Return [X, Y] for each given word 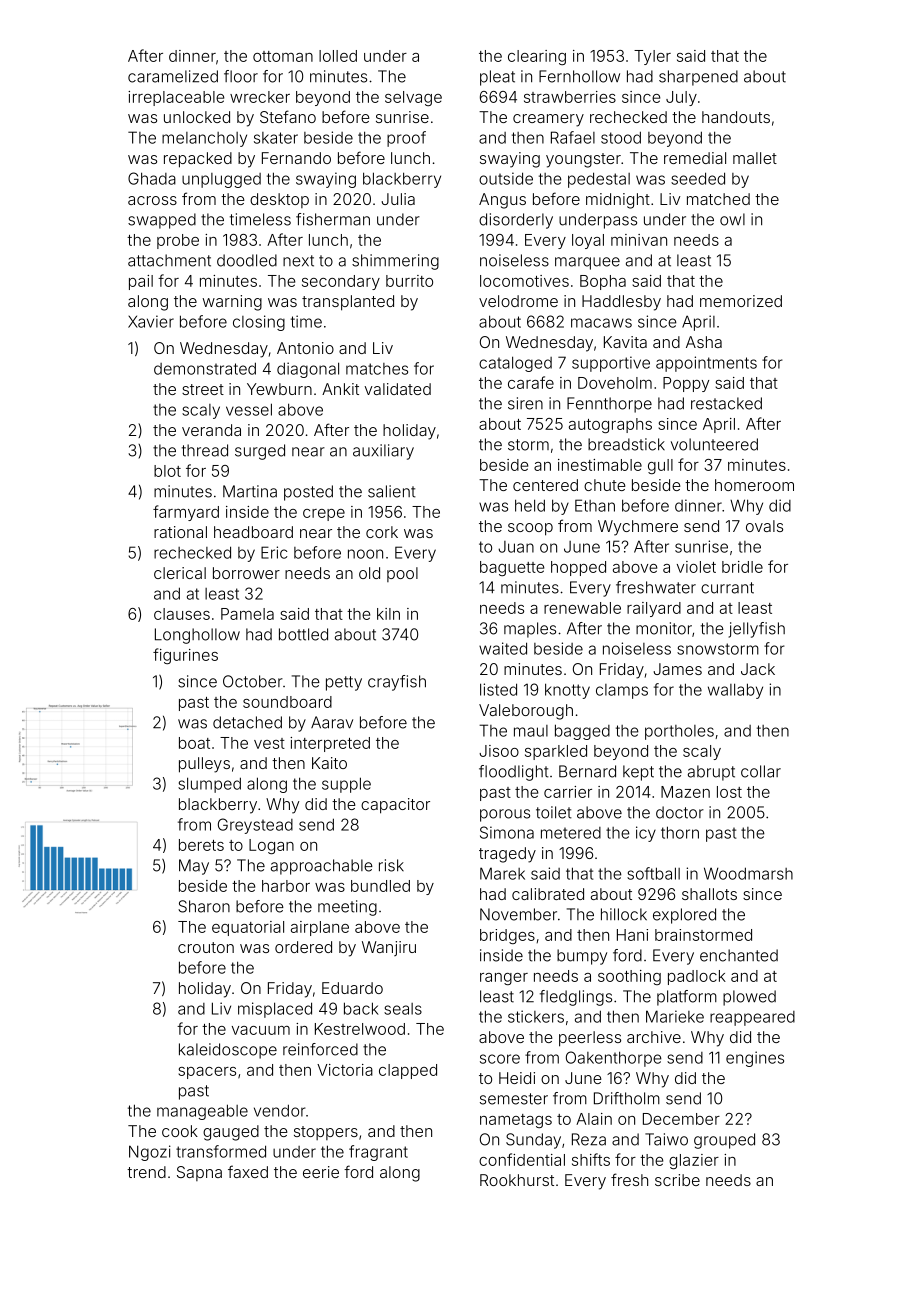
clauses [182, 614]
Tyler [652, 57]
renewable [582, 608]
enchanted [739, 955]
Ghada [152, 178]
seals [403, 1009]
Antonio [305, 348]
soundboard [287, 702]
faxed [248, 1171]
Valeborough [526, 712]
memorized [741, 301]
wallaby [735, 691]
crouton [206, 947]
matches [377, 369]
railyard [654, 609]
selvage [413, 98]
